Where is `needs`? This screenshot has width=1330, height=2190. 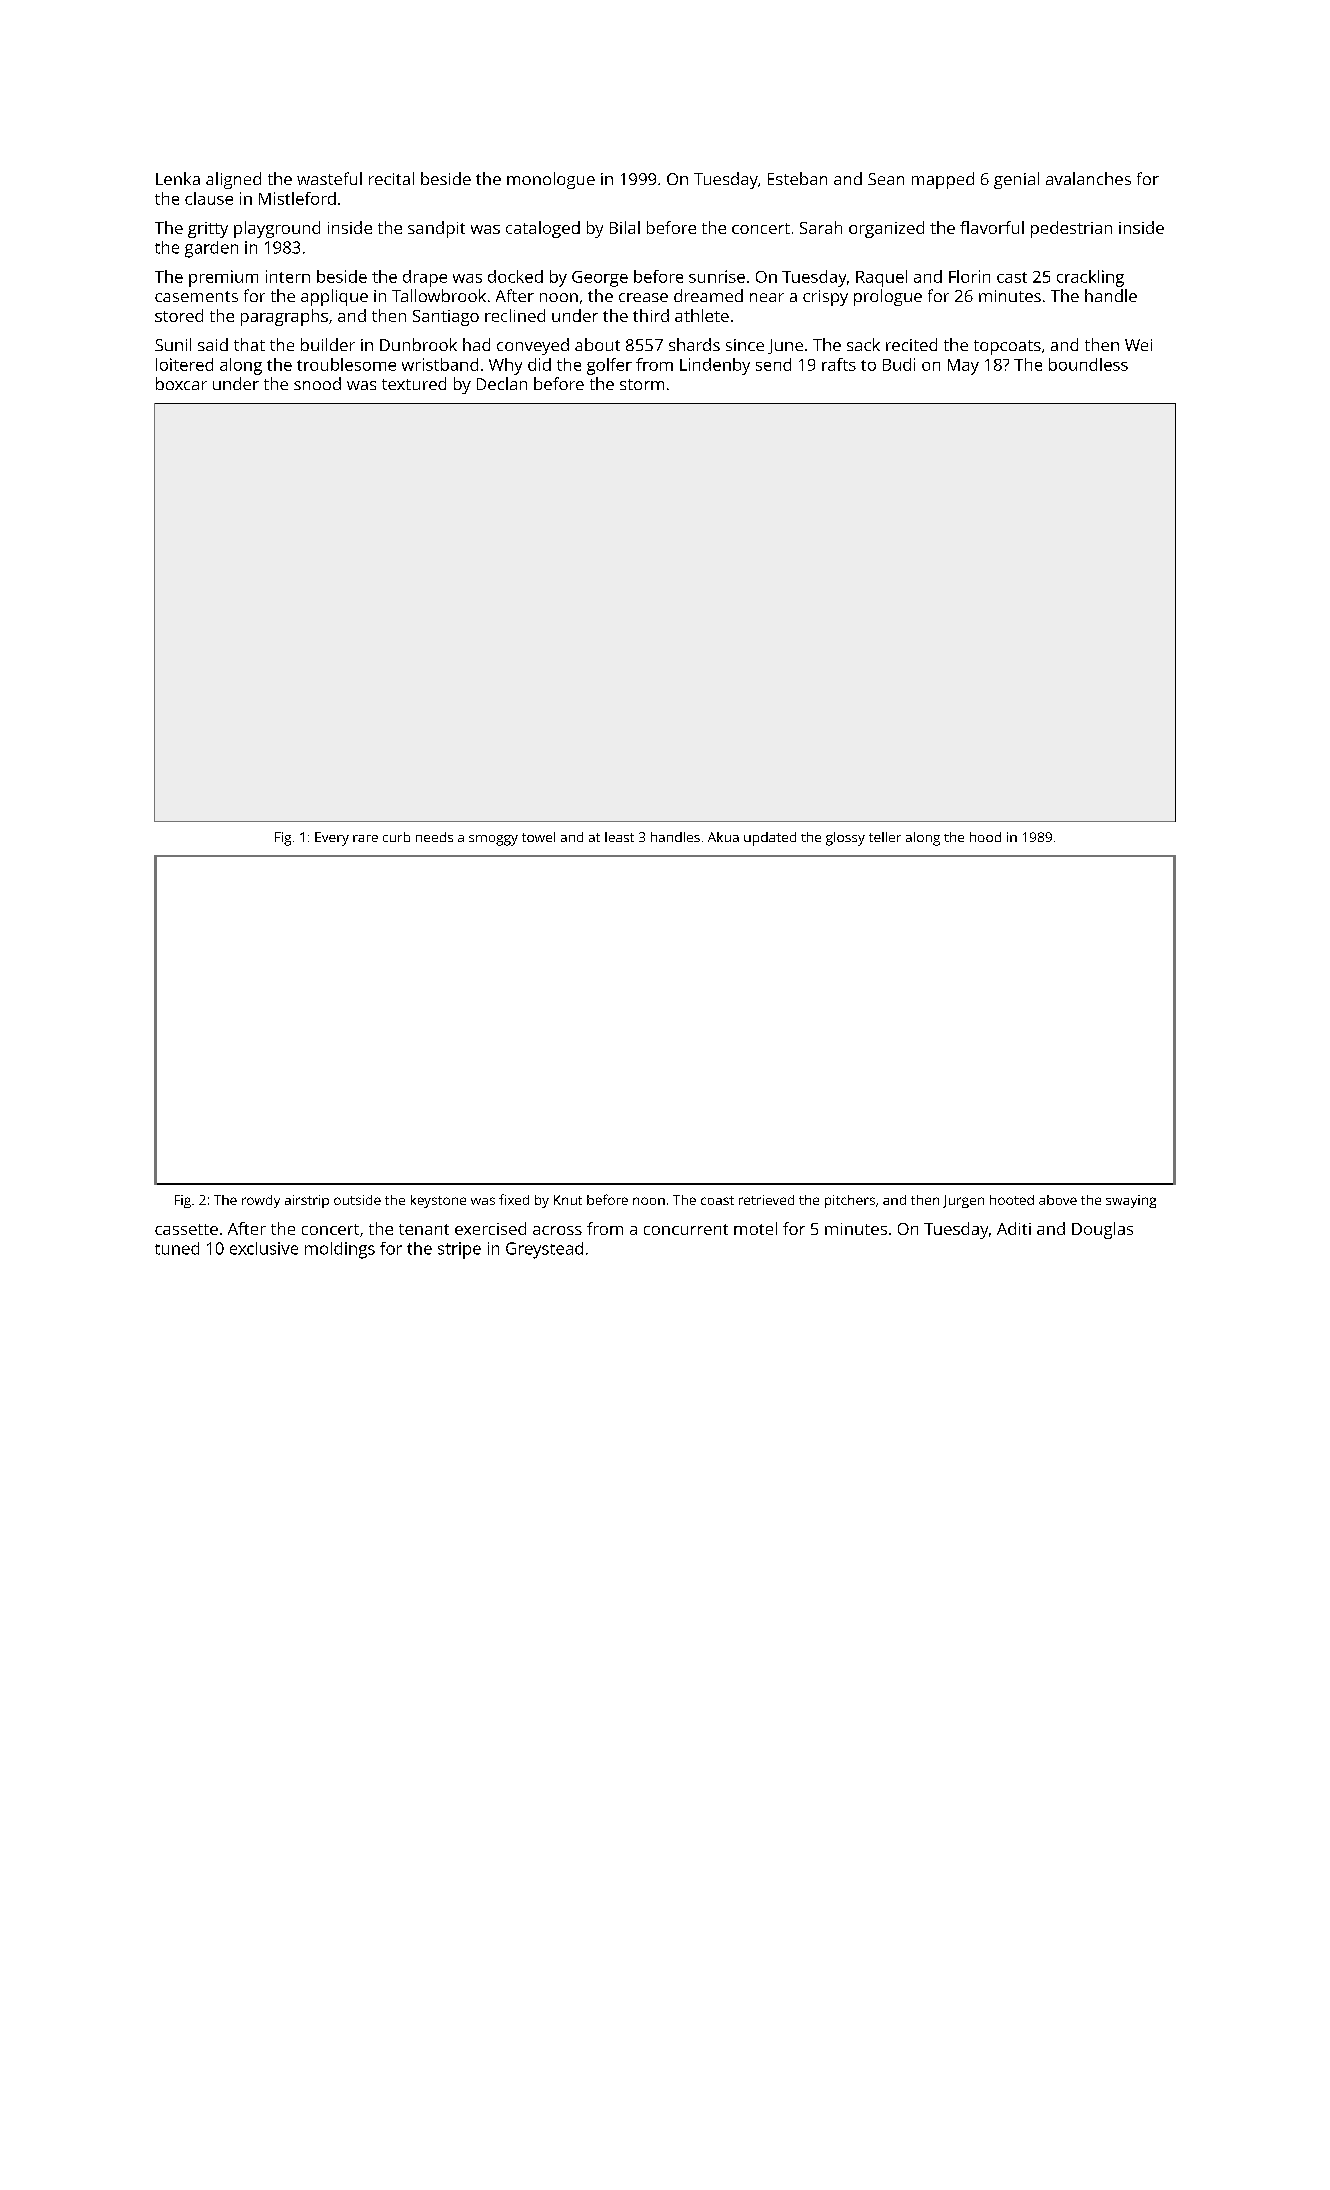 needs is located at coordinates (434, 837).
